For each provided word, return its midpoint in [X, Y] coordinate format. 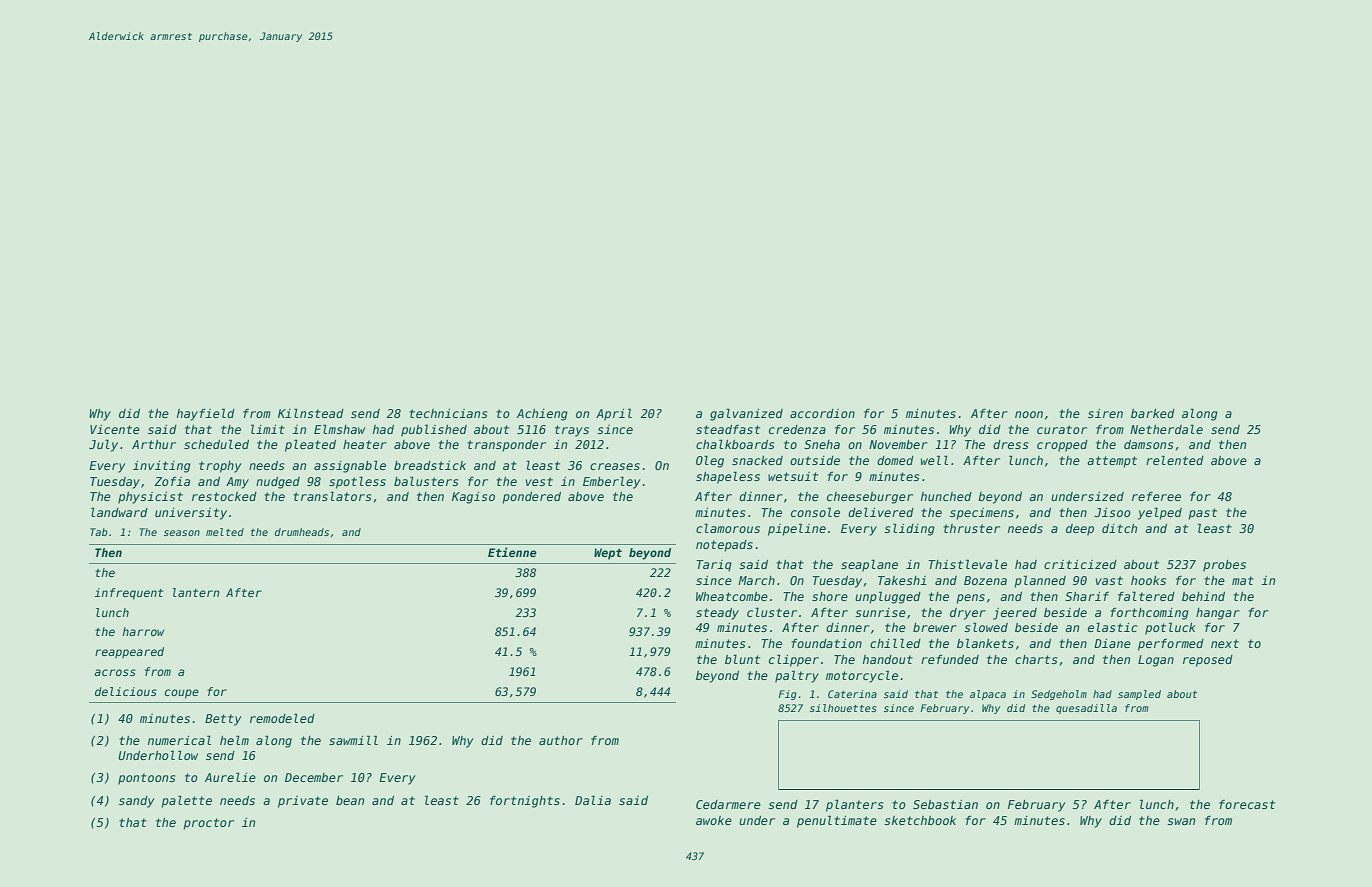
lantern [196, 592]
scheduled [216, 444]
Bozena [985, 580]
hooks [1148, 580]
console [815, 512]
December [314, 777]
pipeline [797, 529]
